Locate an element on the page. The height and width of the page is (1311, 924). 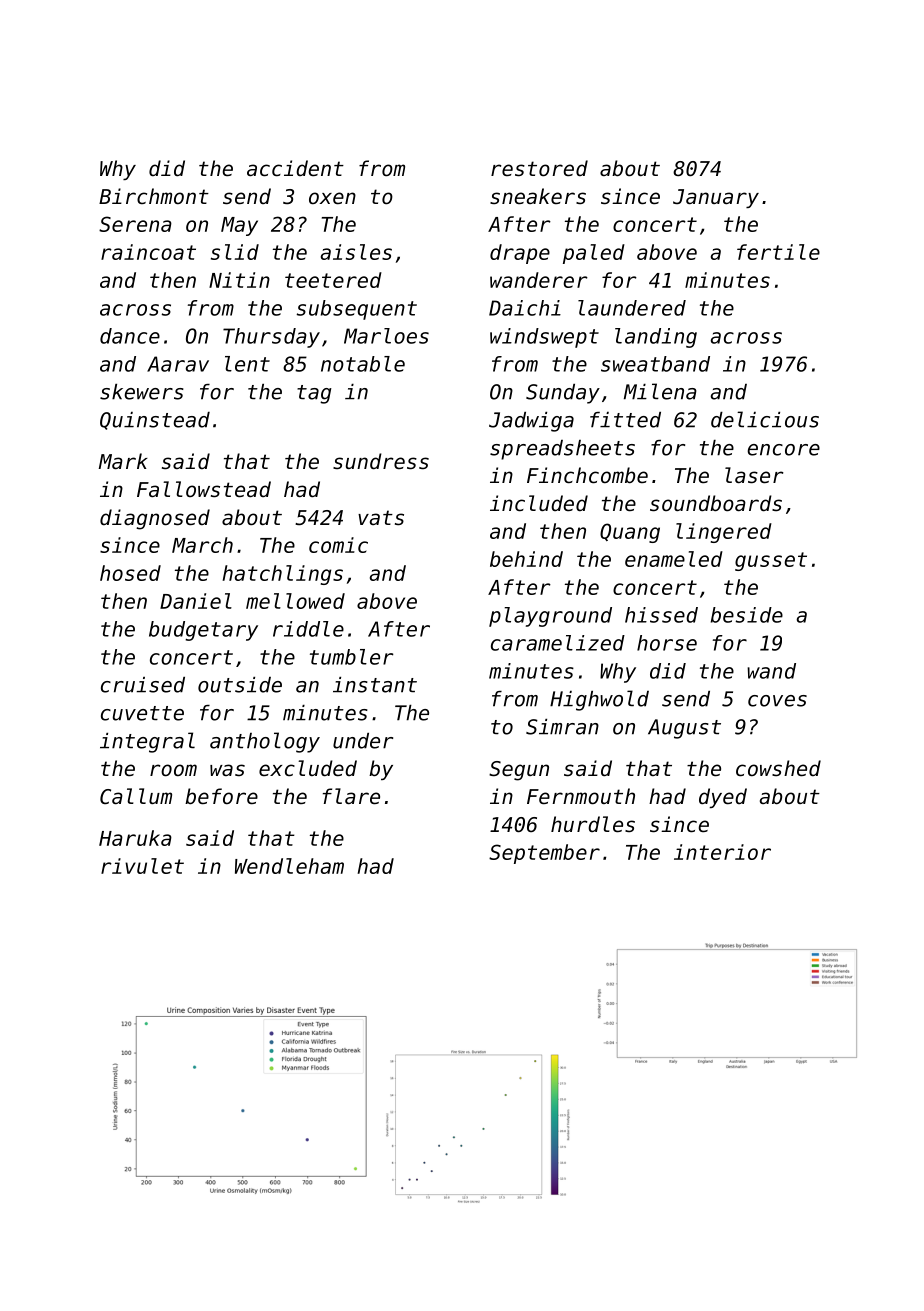
restored is located at coordinates (539, 168).
